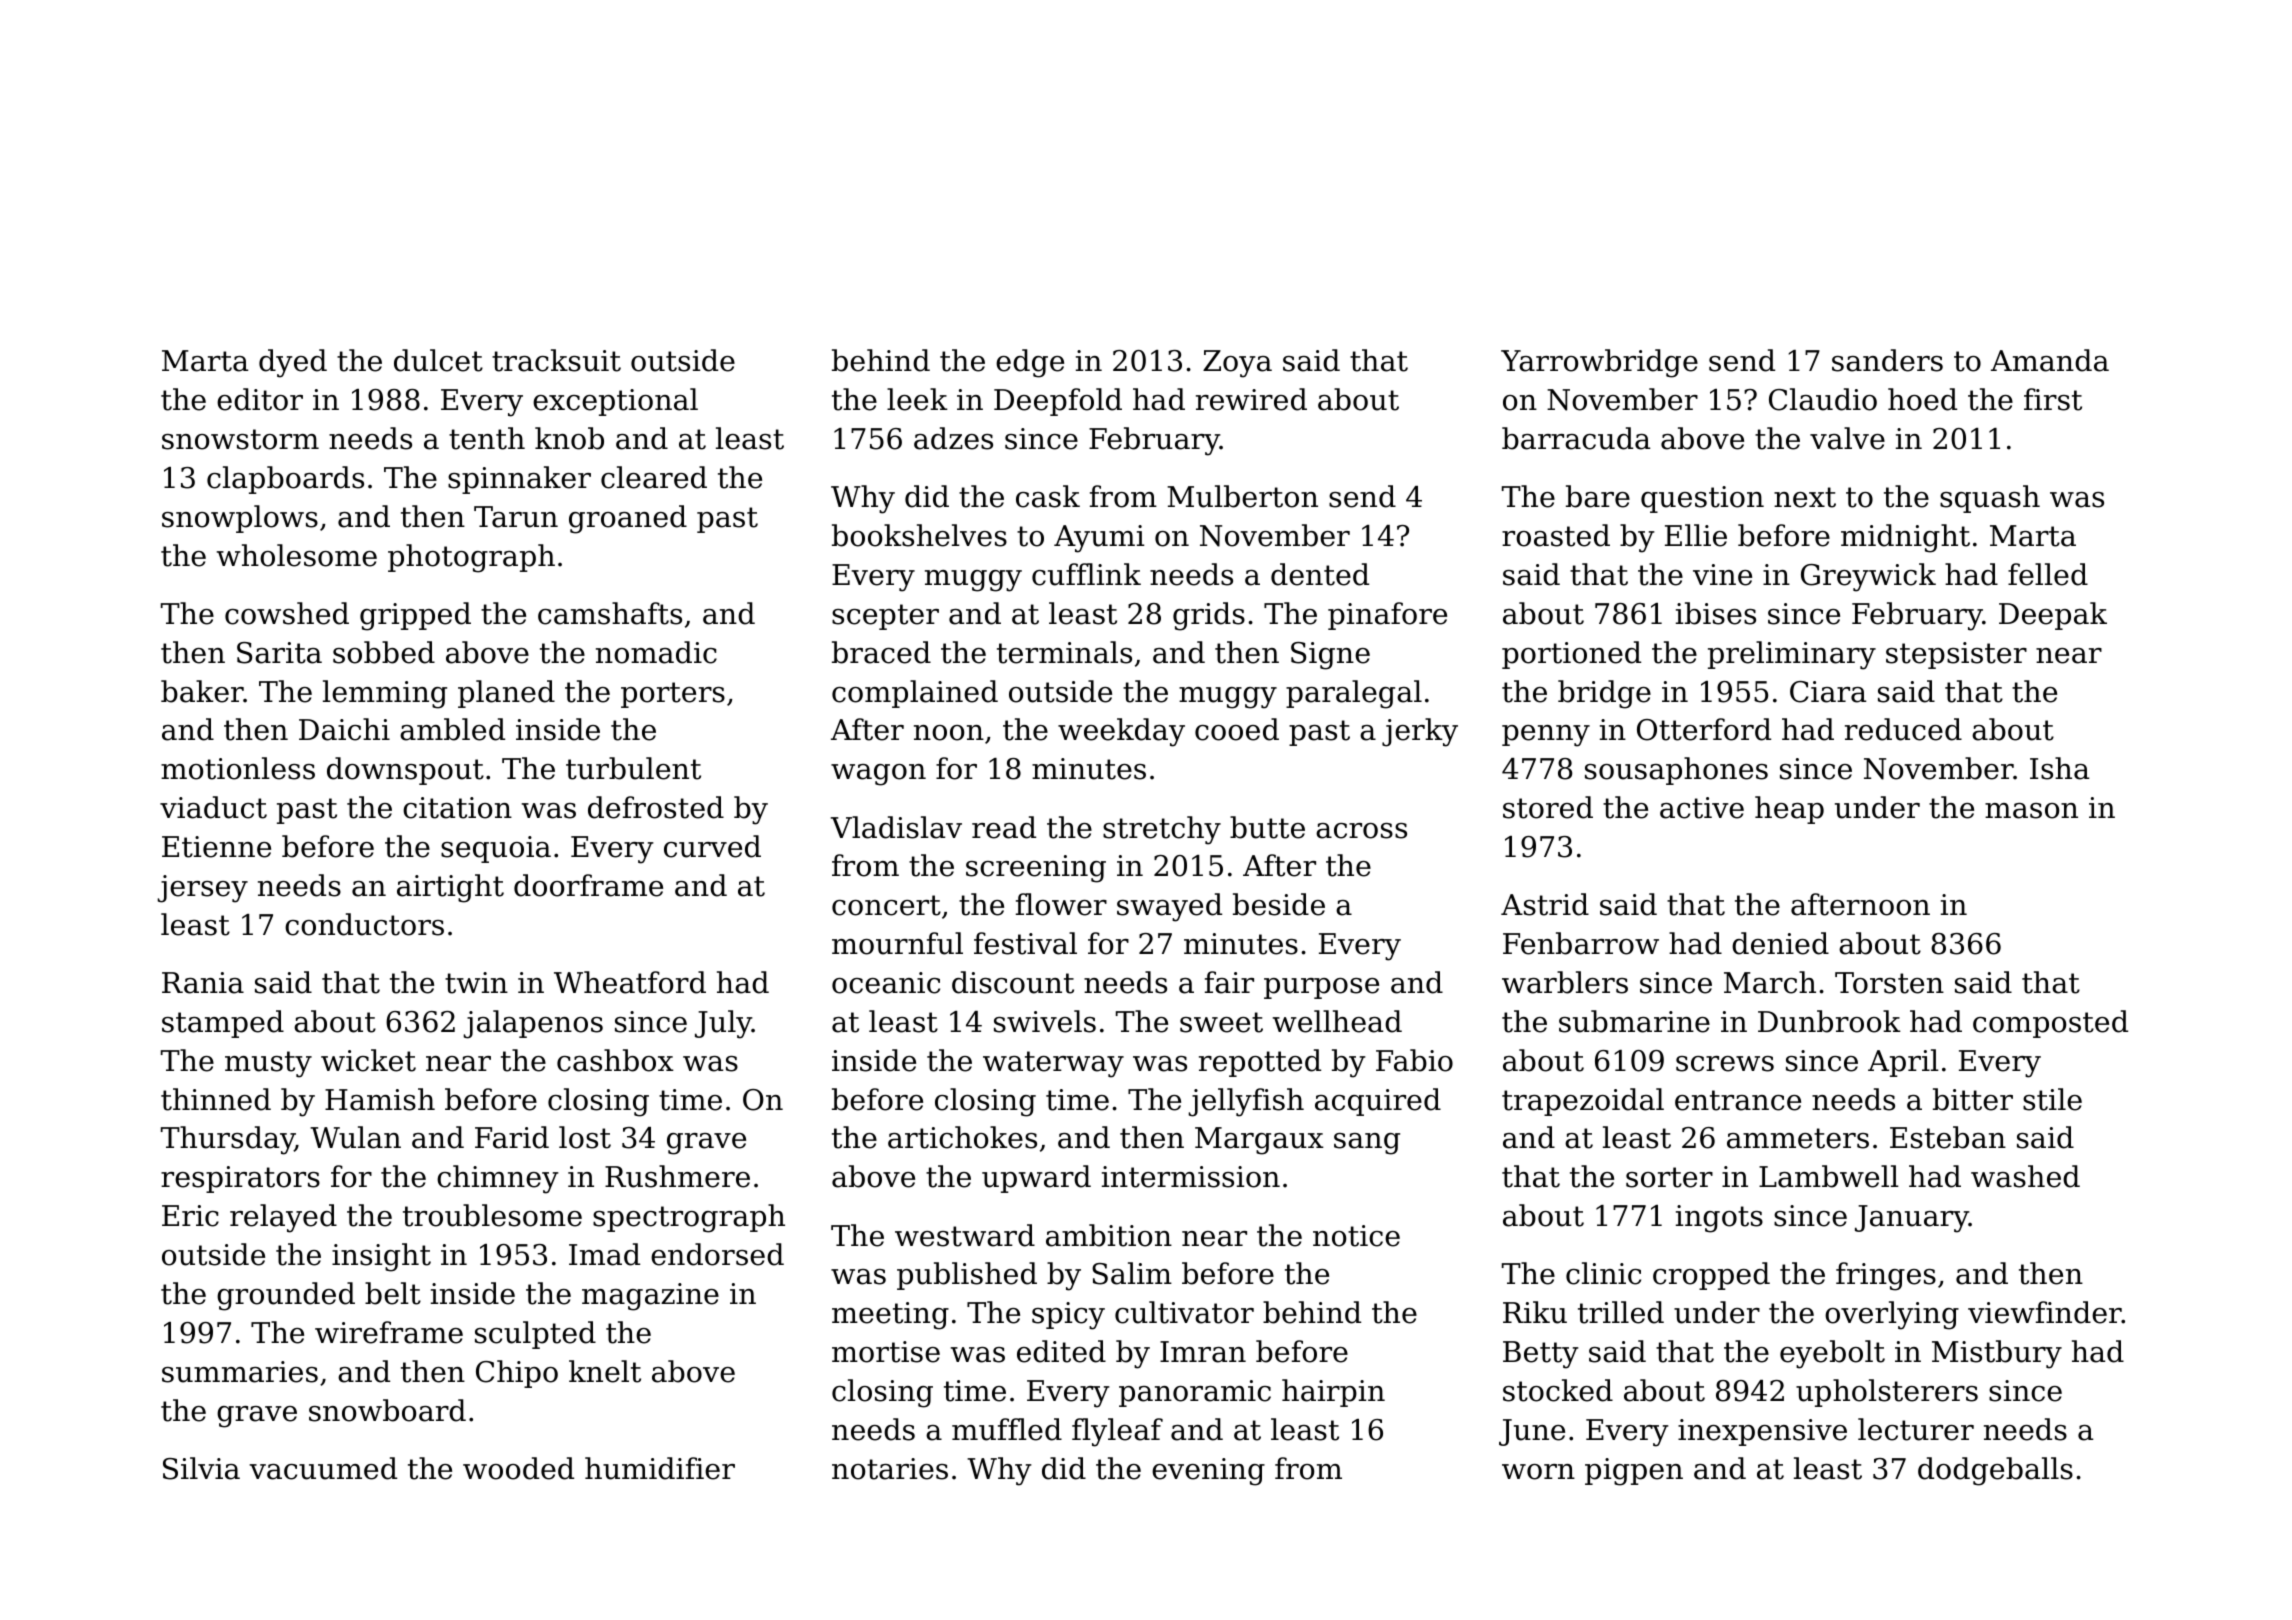 The width and height of the screenshot is (2292, 1620). Describe the element at coordinates (240, 439) in the screenshot. I see `snowstorm` at that location.
